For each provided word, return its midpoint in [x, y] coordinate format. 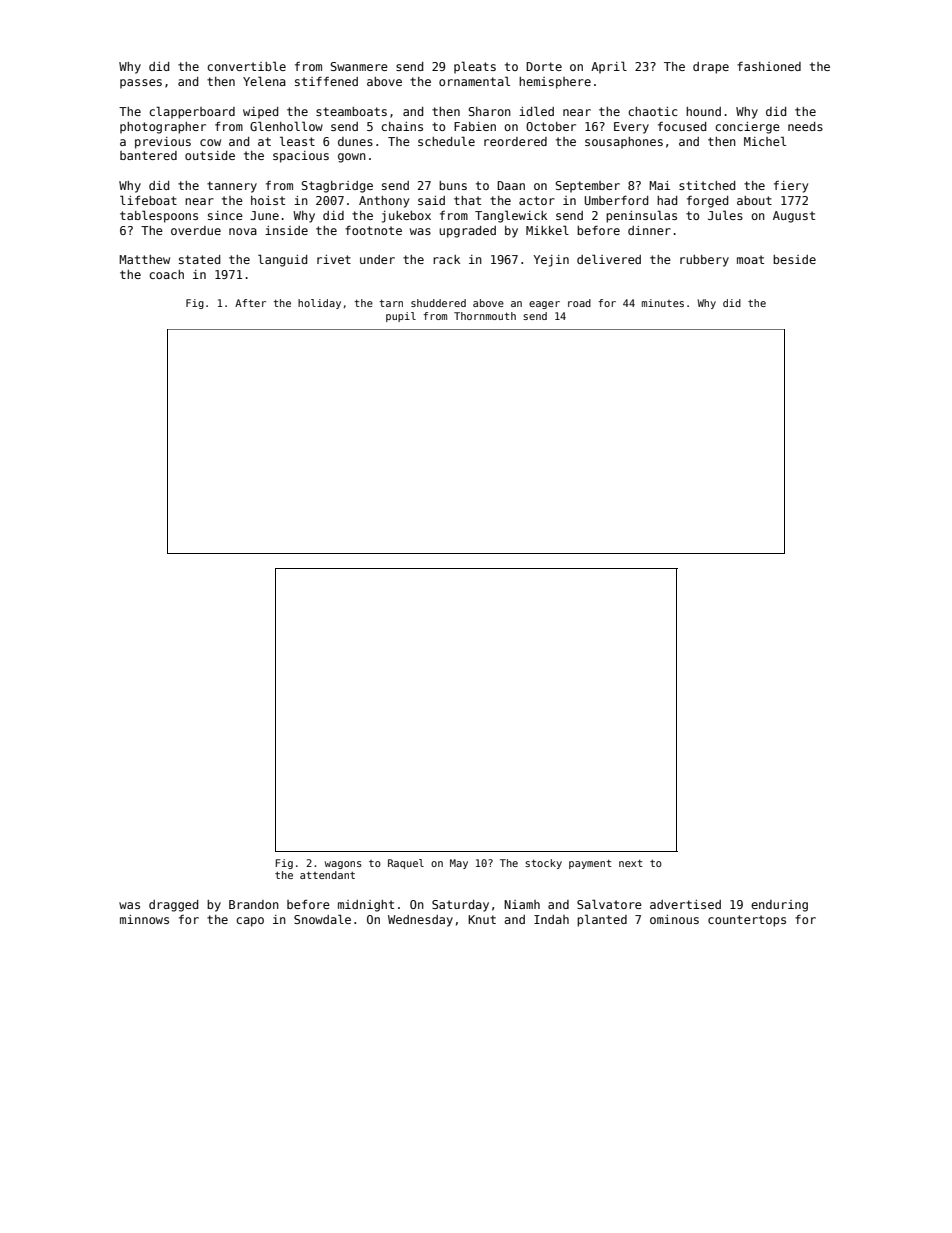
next [631, 863]
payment [590, 864]
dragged [173, 906]
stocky [543, 864]
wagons [343, 865]
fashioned [769, 66]
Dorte [544, 66]
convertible [246, 66]
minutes [663, 303]
